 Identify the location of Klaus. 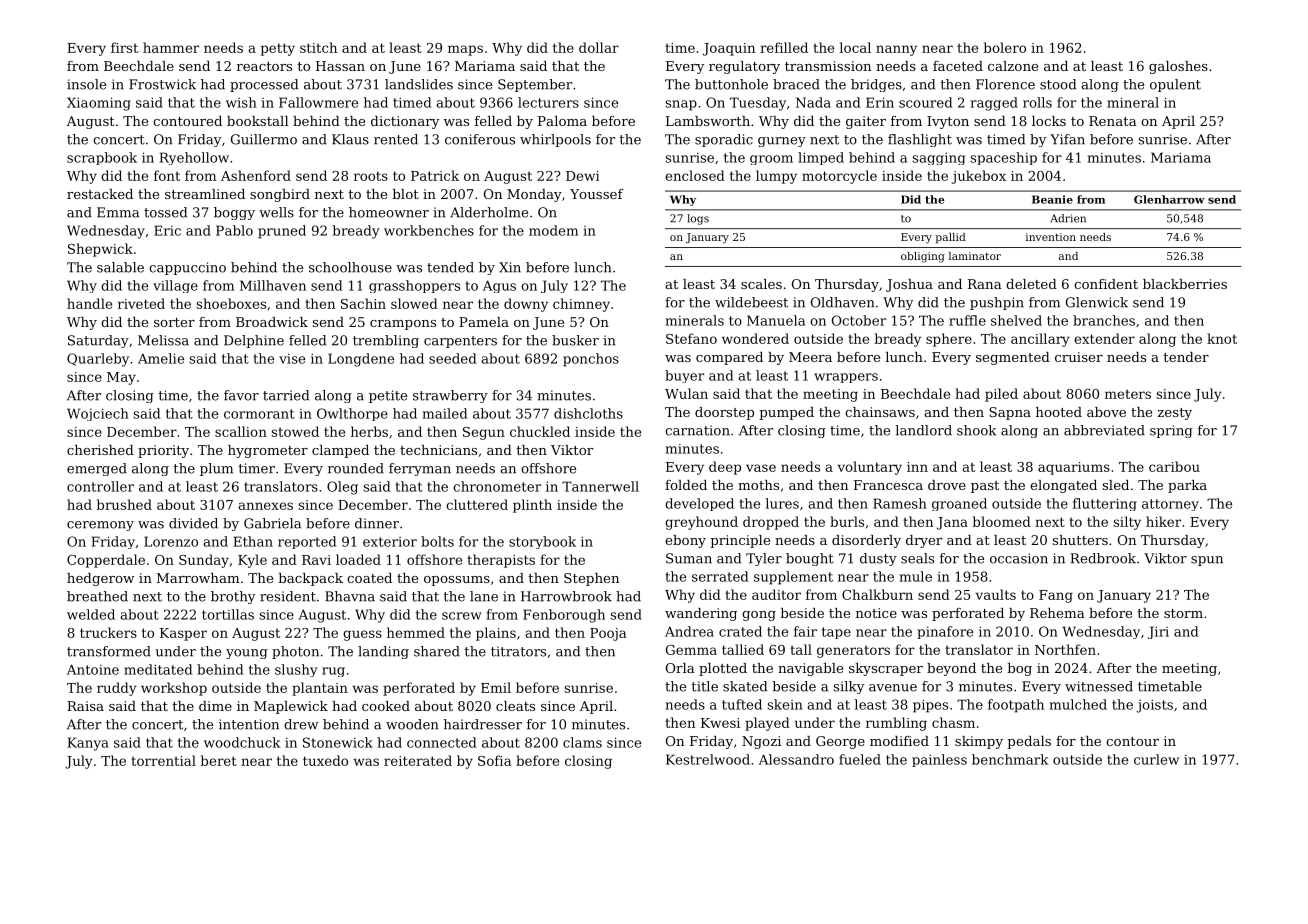
(350, 139).
